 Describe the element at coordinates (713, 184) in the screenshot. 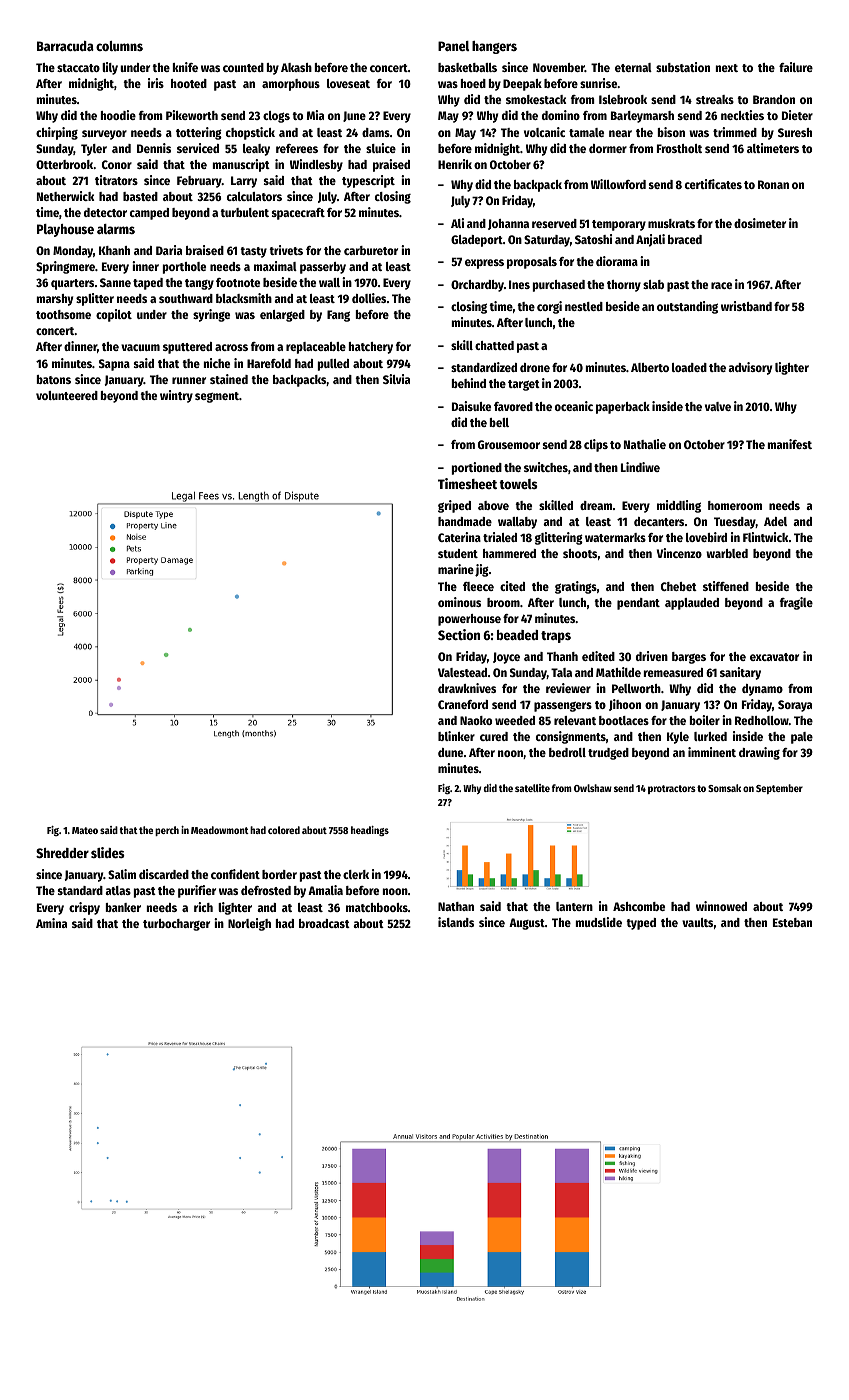

I see `certificates` at that location.
